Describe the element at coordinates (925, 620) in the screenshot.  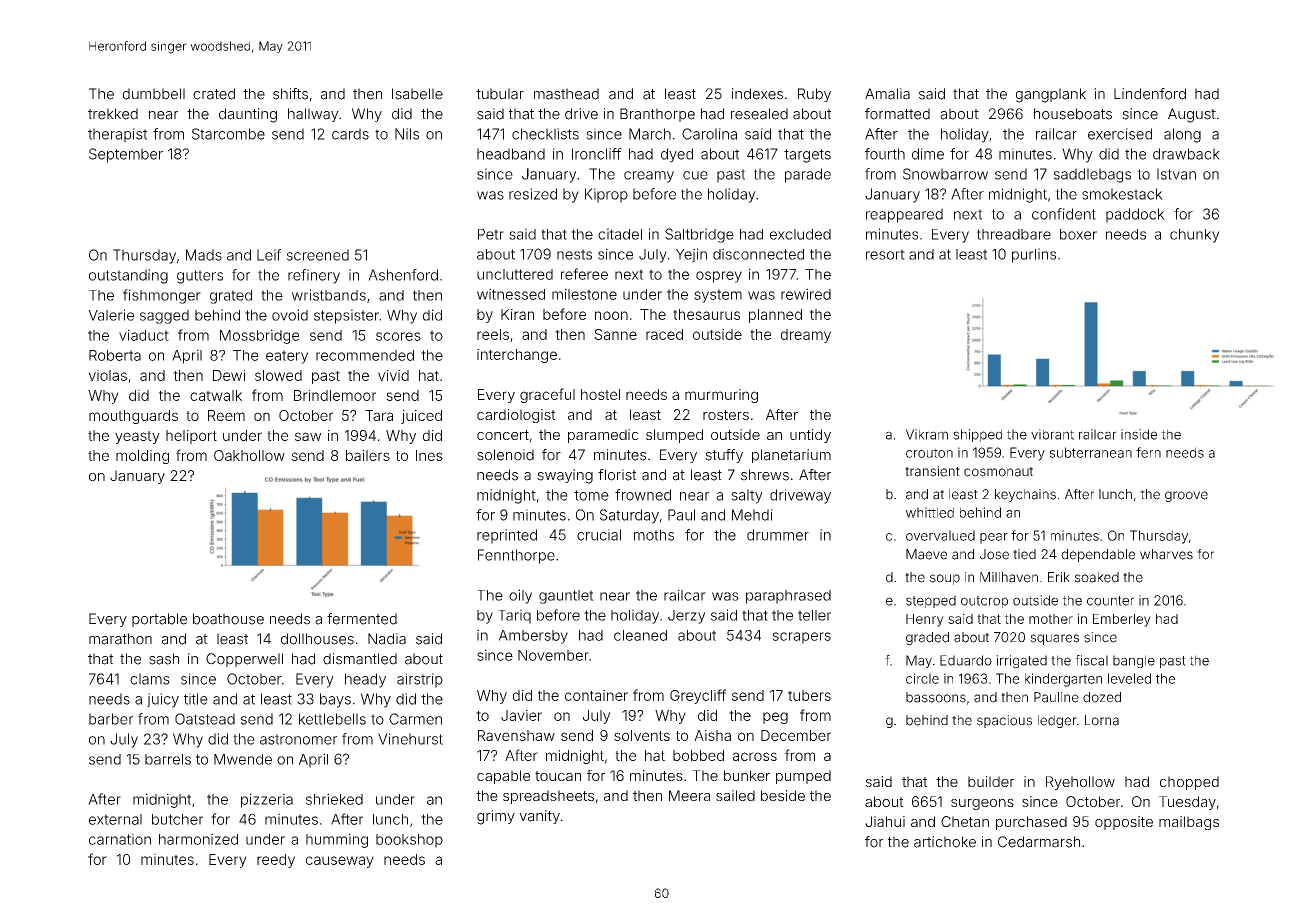
I see `Henry` at that location.
